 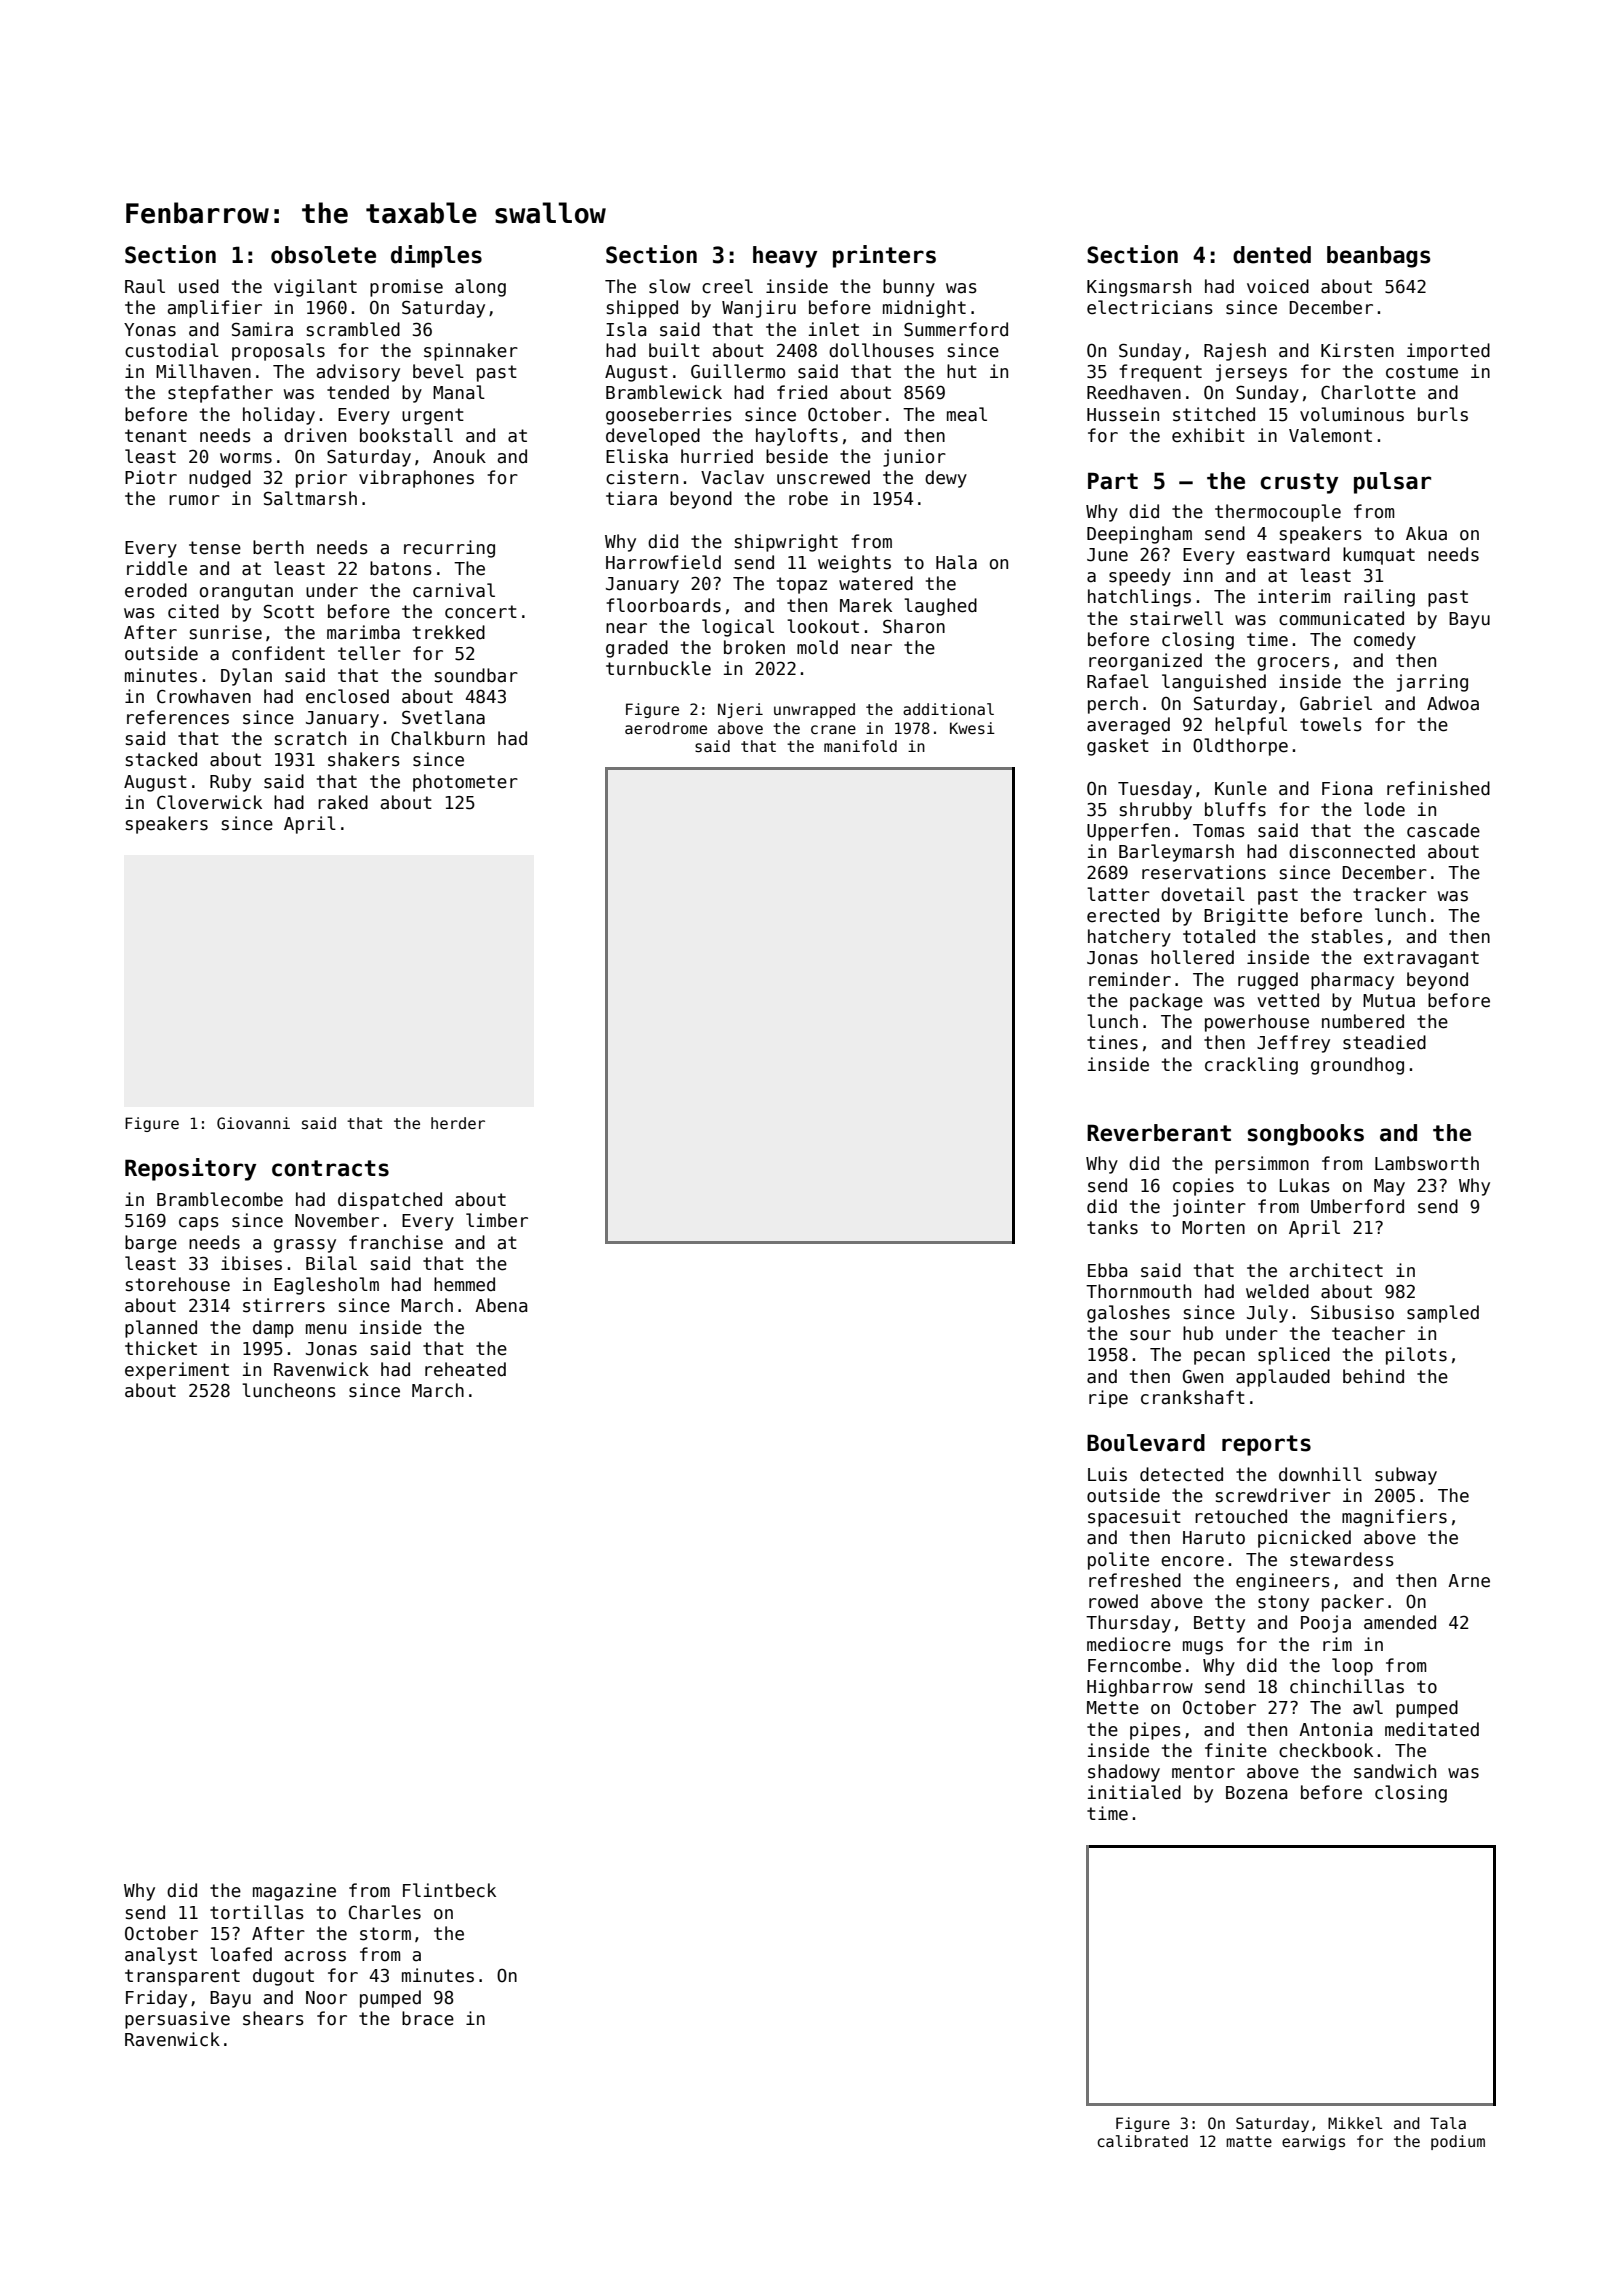 What do you see at coordinates (1112, 1227) in the page?
I see `tanks` at bounding box center [1112, 1227].
